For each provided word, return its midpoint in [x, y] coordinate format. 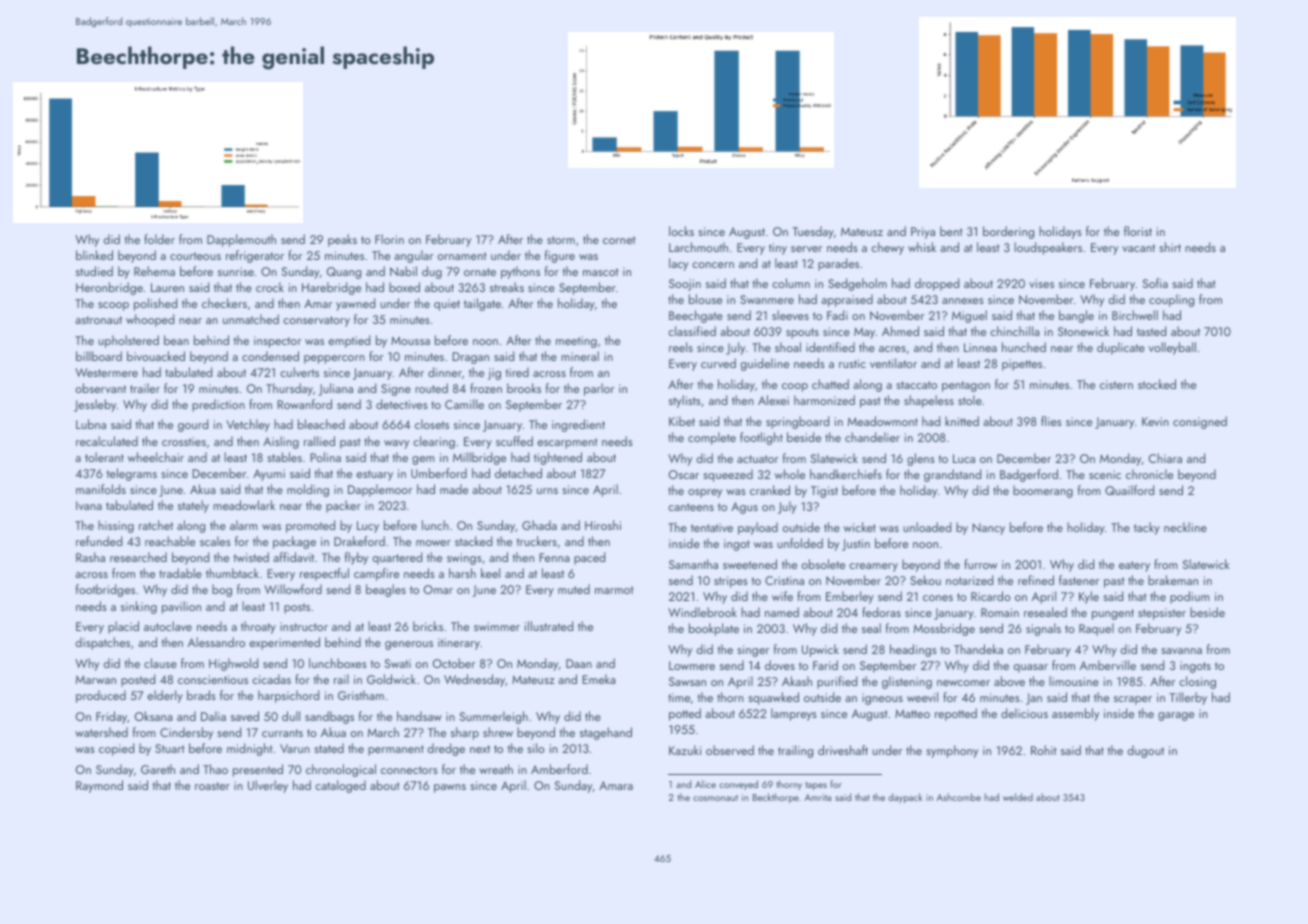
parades [838, 264]
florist [1138, 231]
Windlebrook [702, 612]
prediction [218, 405]
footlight [761, 438]
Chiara [1165, 458]
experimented [284, 643]
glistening [907, 682]
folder [159, 239]
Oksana [153, 716]
